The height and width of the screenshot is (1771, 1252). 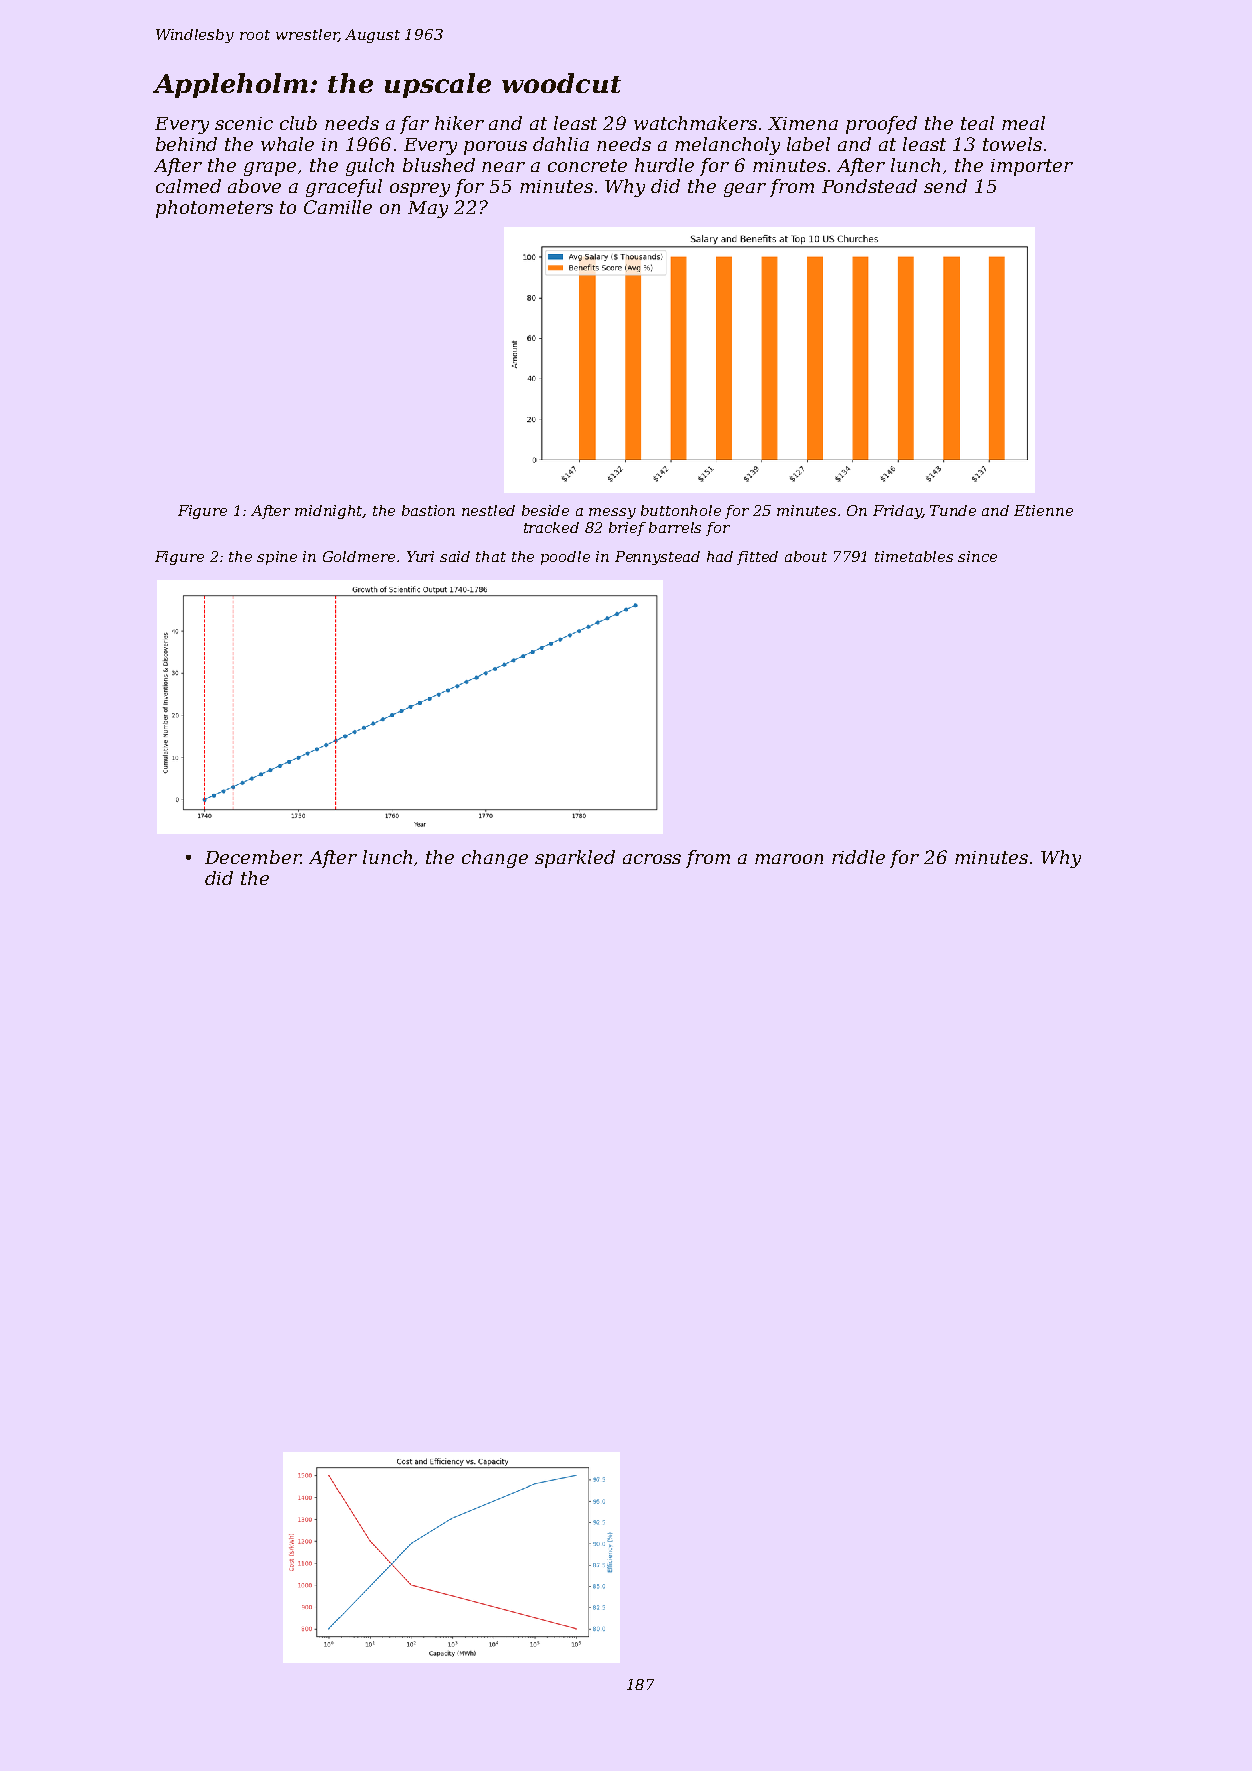 I want to click on spine, so click(x=277, y=558).
